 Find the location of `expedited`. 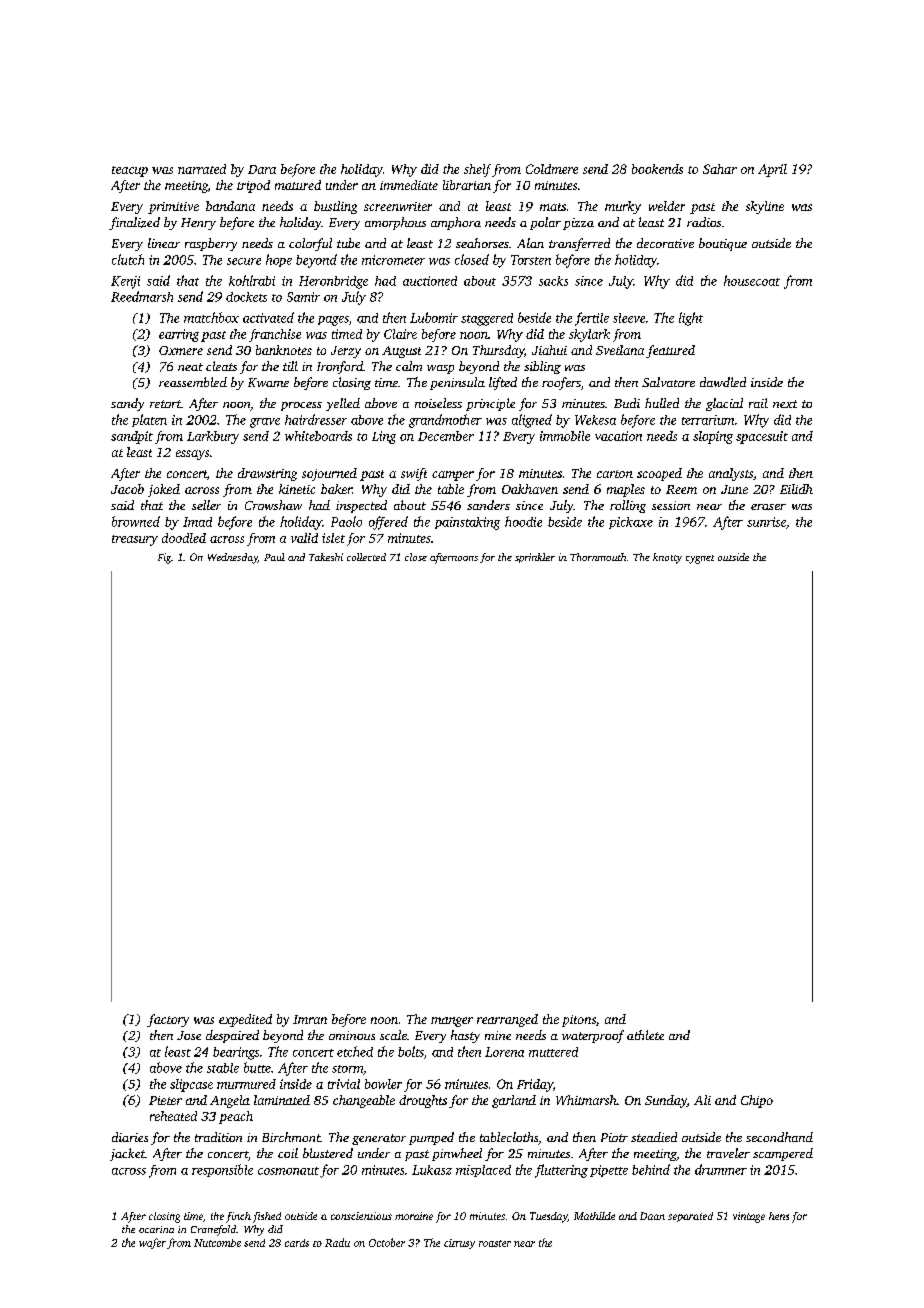

expedited is located at coordinates (245, 1020).
